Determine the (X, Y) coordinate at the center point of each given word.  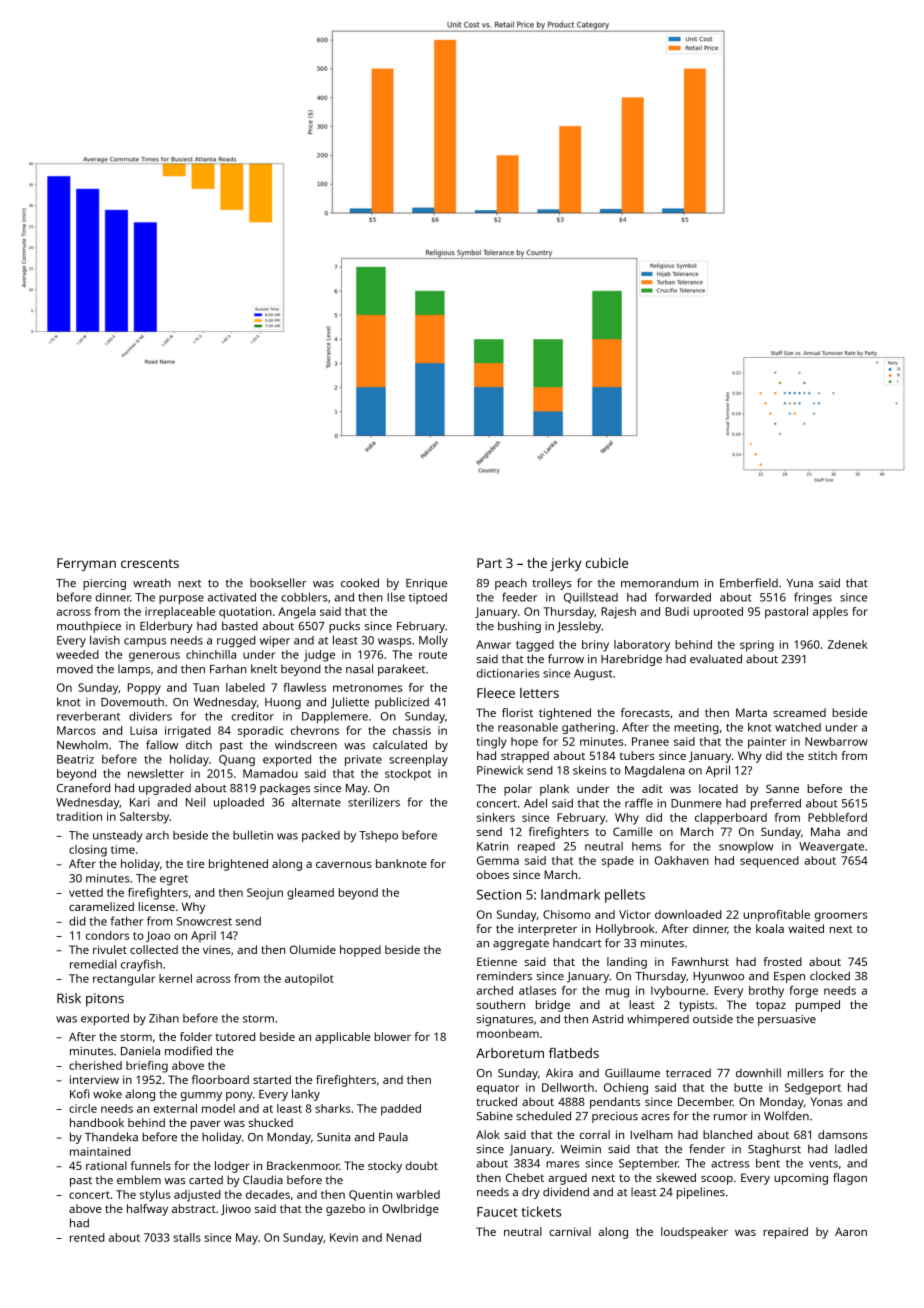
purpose (181, 599)
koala (770, 928)
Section (499, 895)
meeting (696, 728)
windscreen (306, 744)
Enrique (426, 584)
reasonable (528, 727)
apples (830, 613)
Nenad (404, 1237)
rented (87, 1237)
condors (107, 935)
